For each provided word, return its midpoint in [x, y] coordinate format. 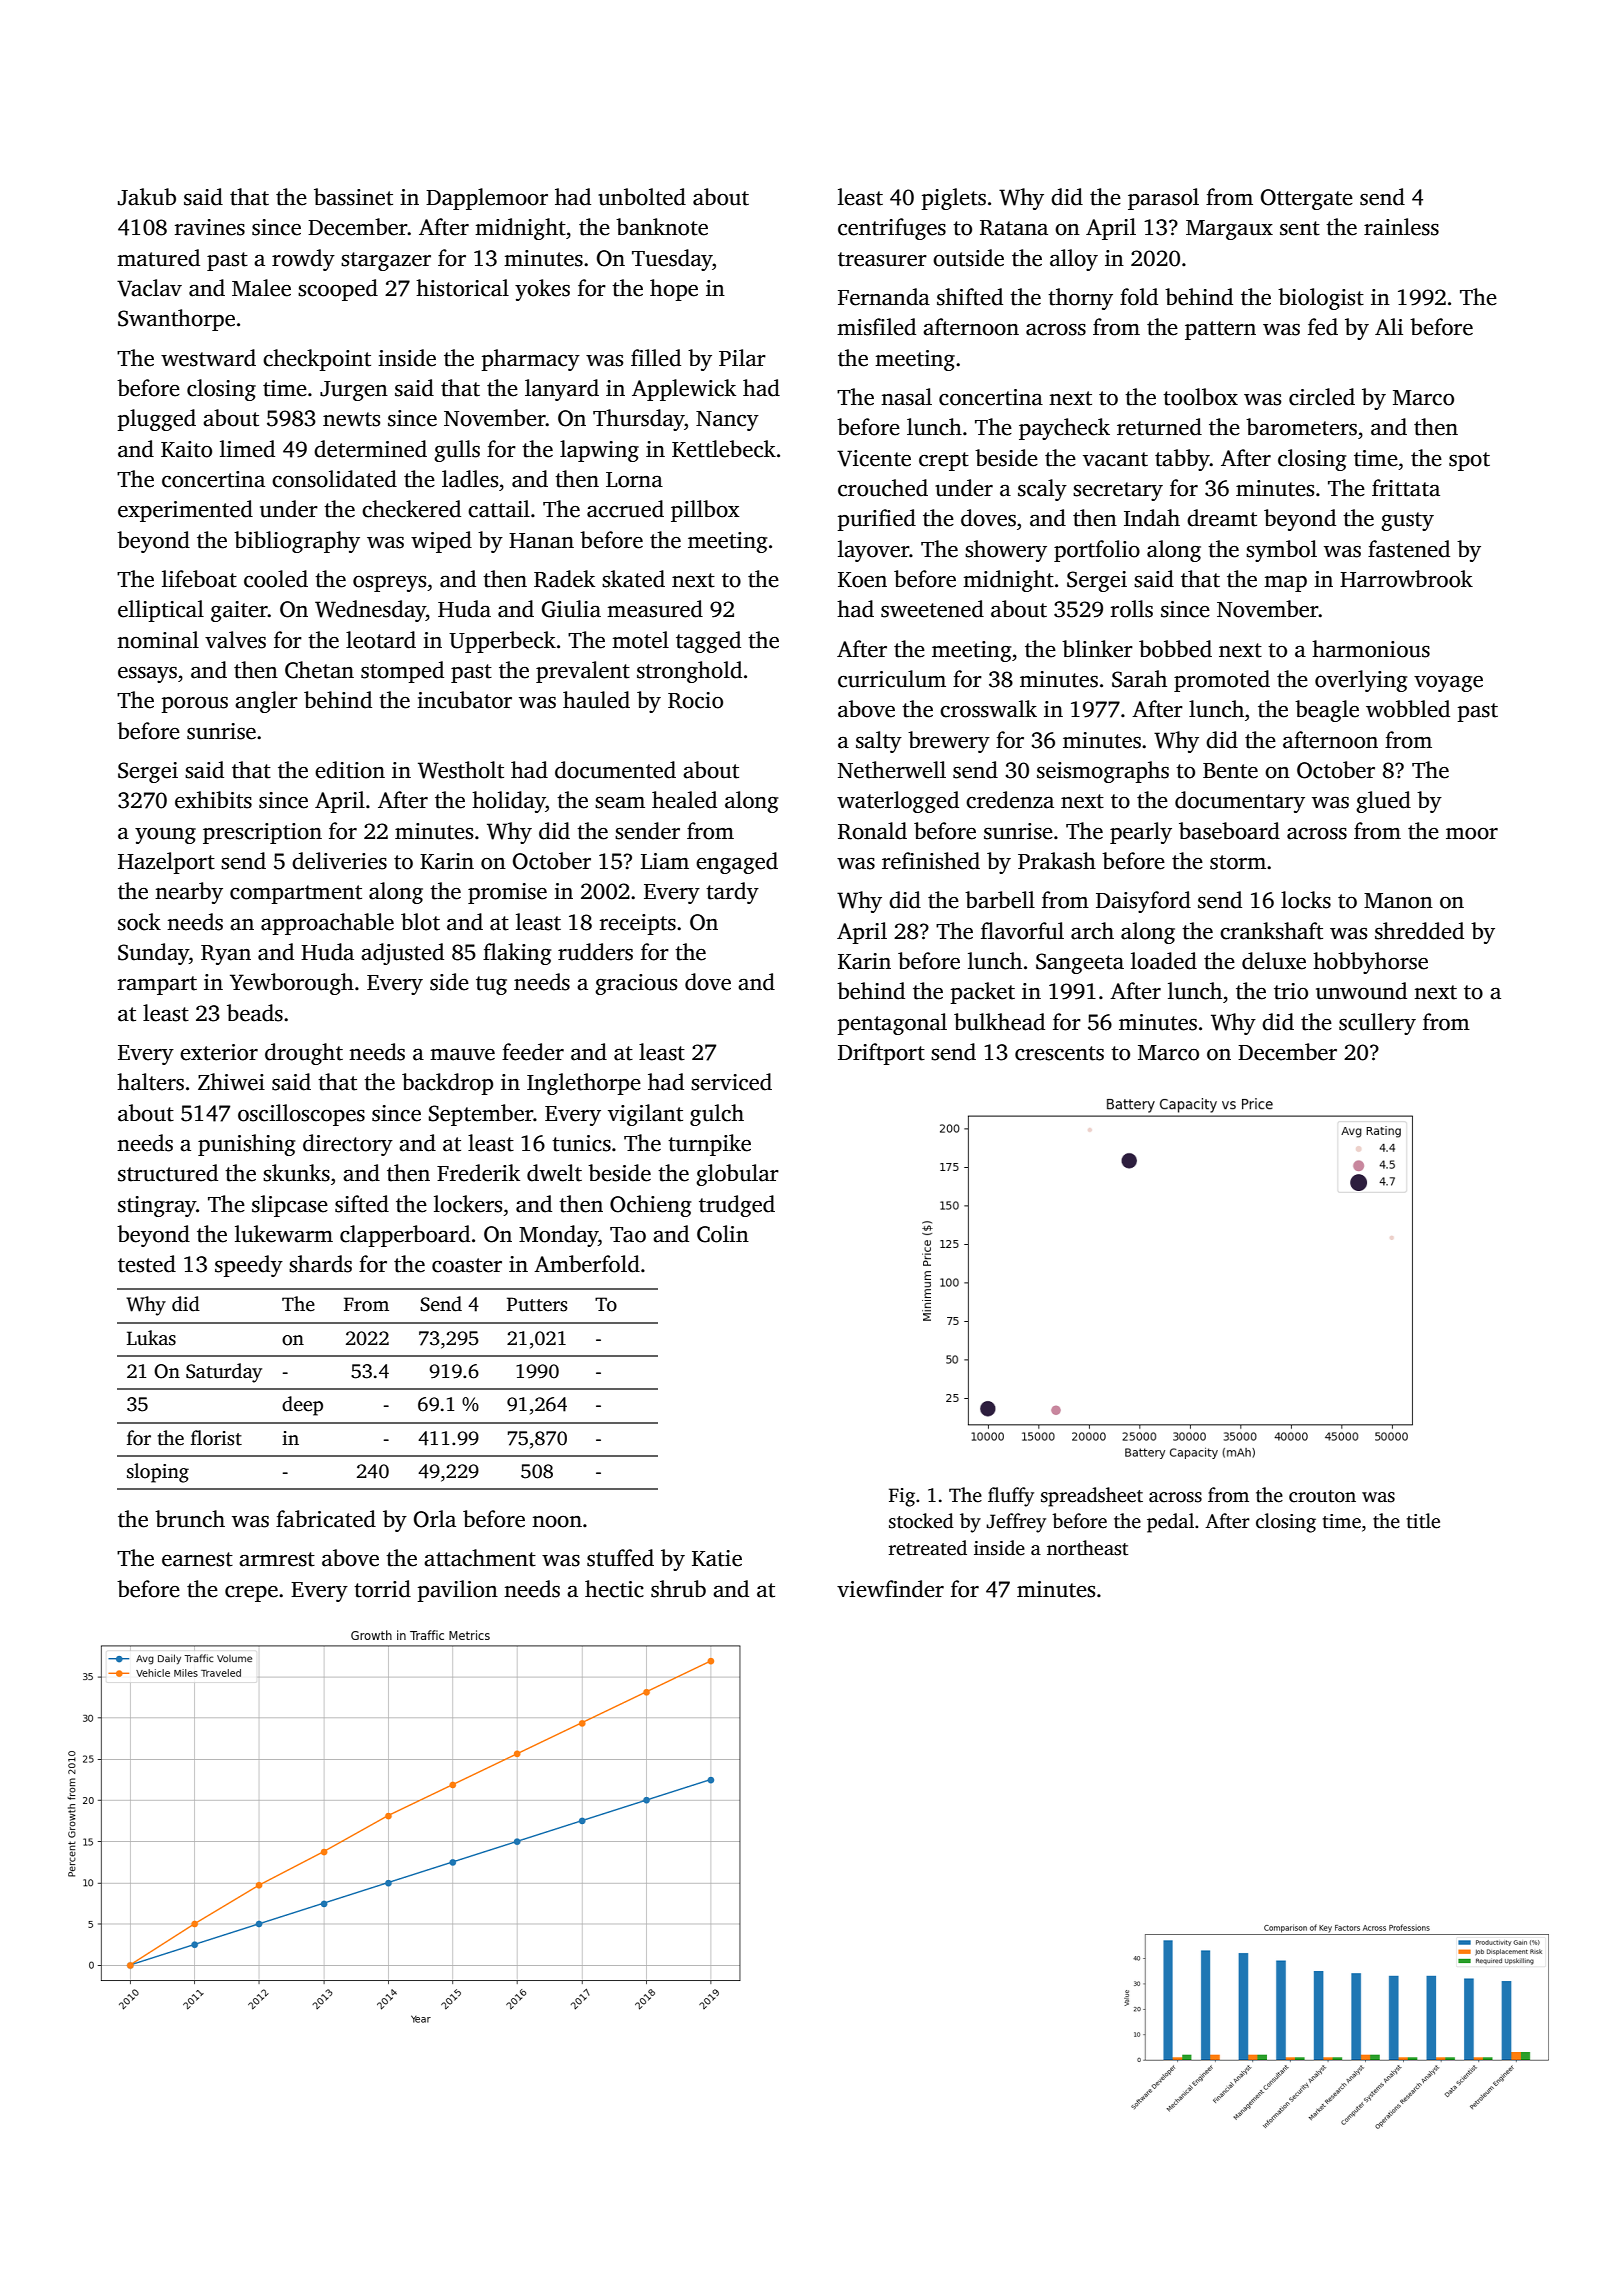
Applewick [684, 390]
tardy [732, 893]
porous [194, 705]
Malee [261, 288]
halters [150, 1082]
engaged [737, 863]
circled [1322, 397]
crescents [1059, 1053]
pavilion [457, 1591]
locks [1306, 900]
